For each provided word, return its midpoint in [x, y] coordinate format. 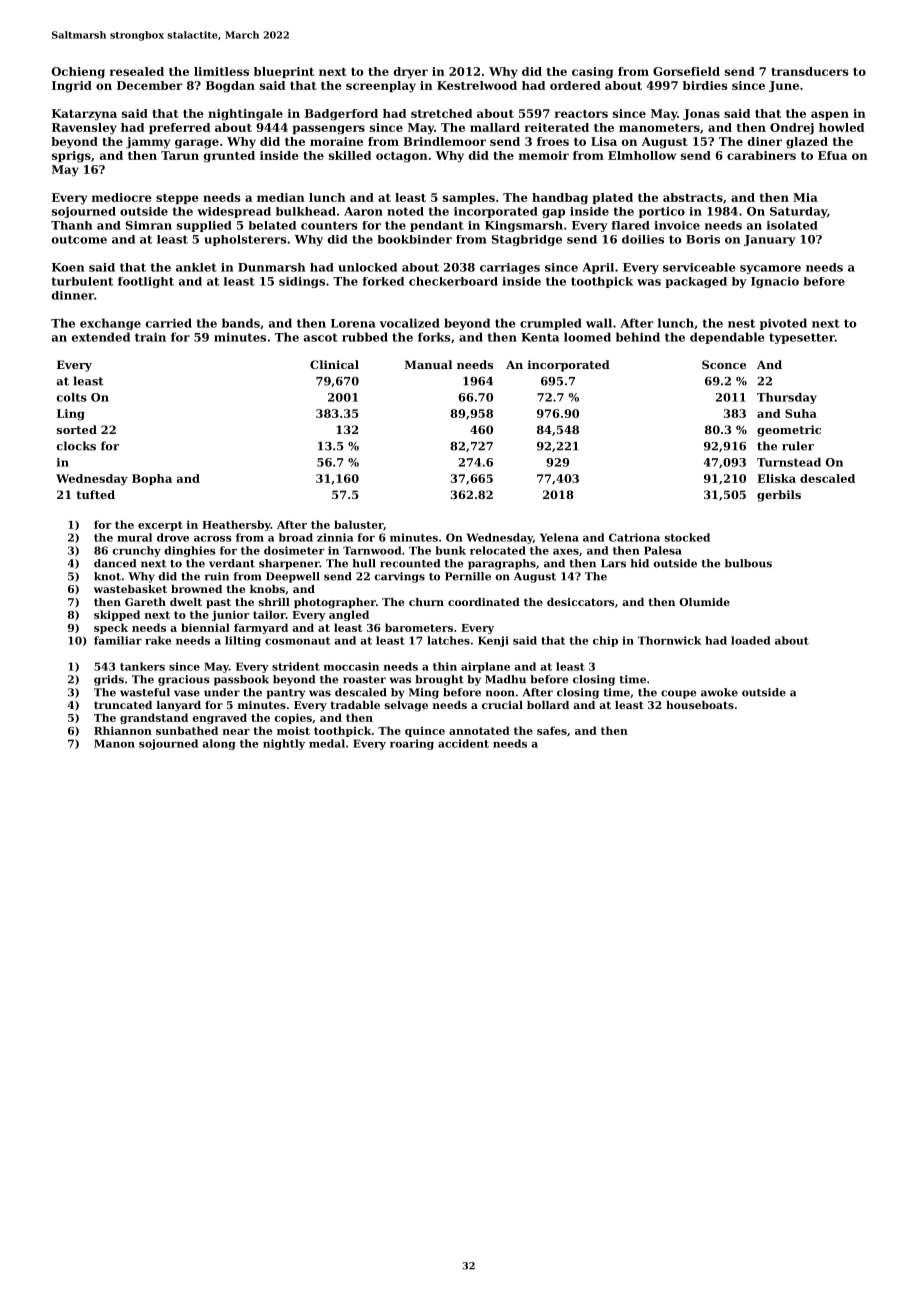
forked [383, 281]
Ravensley [84, 129]
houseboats [700, 705]
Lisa [604, 141]
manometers [659, 128]
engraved [220, 718]
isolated [792, 225]
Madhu [505, 679]
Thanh [71, 225]
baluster [358, 524]
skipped [117, 615]
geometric [789, 431]
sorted [77, 429]
